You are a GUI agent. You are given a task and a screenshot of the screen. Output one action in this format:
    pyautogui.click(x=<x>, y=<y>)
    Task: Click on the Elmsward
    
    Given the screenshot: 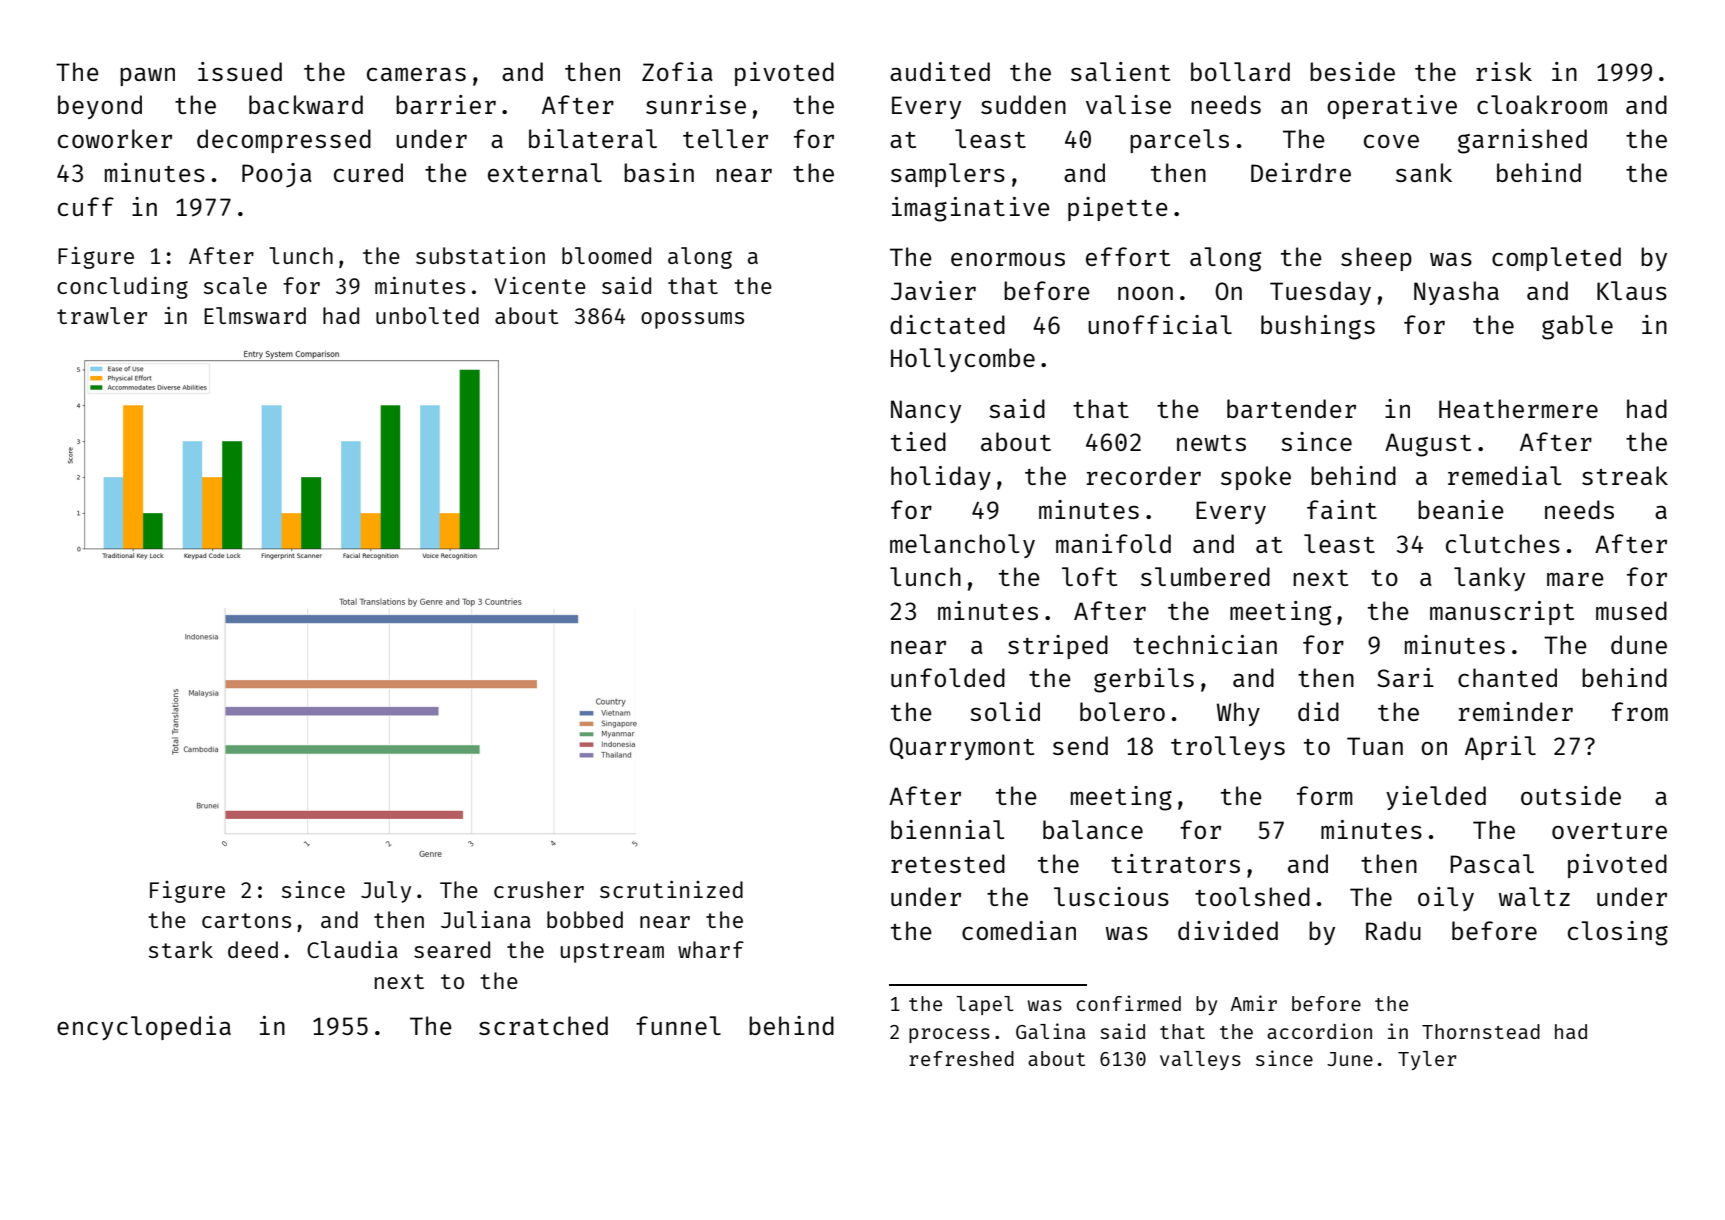 What is the action you would take?
    pyautogui.click(x=255, y=315)
